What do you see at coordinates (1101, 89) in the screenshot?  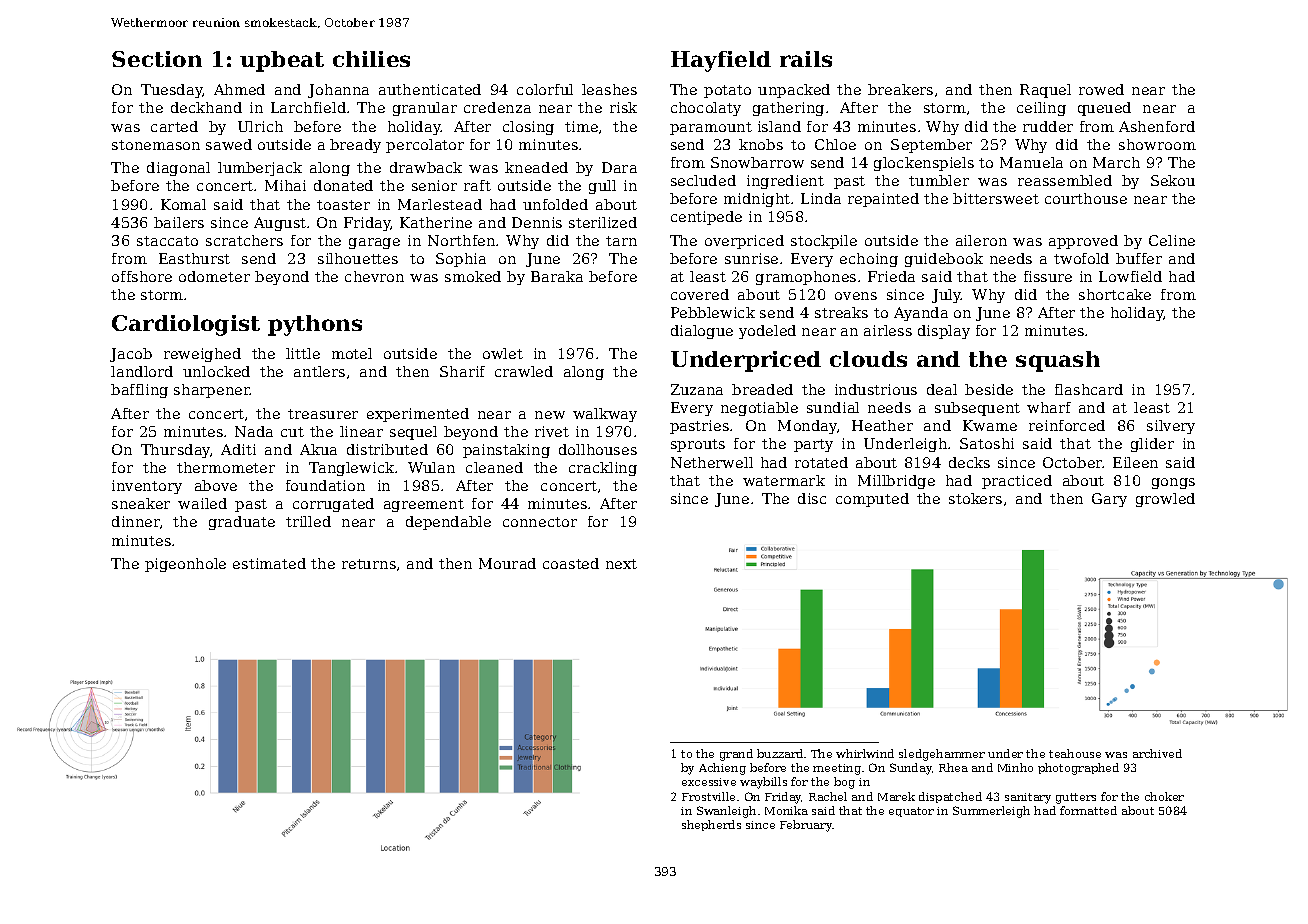 I see `rowed` at bounding box center [1101, 89].
